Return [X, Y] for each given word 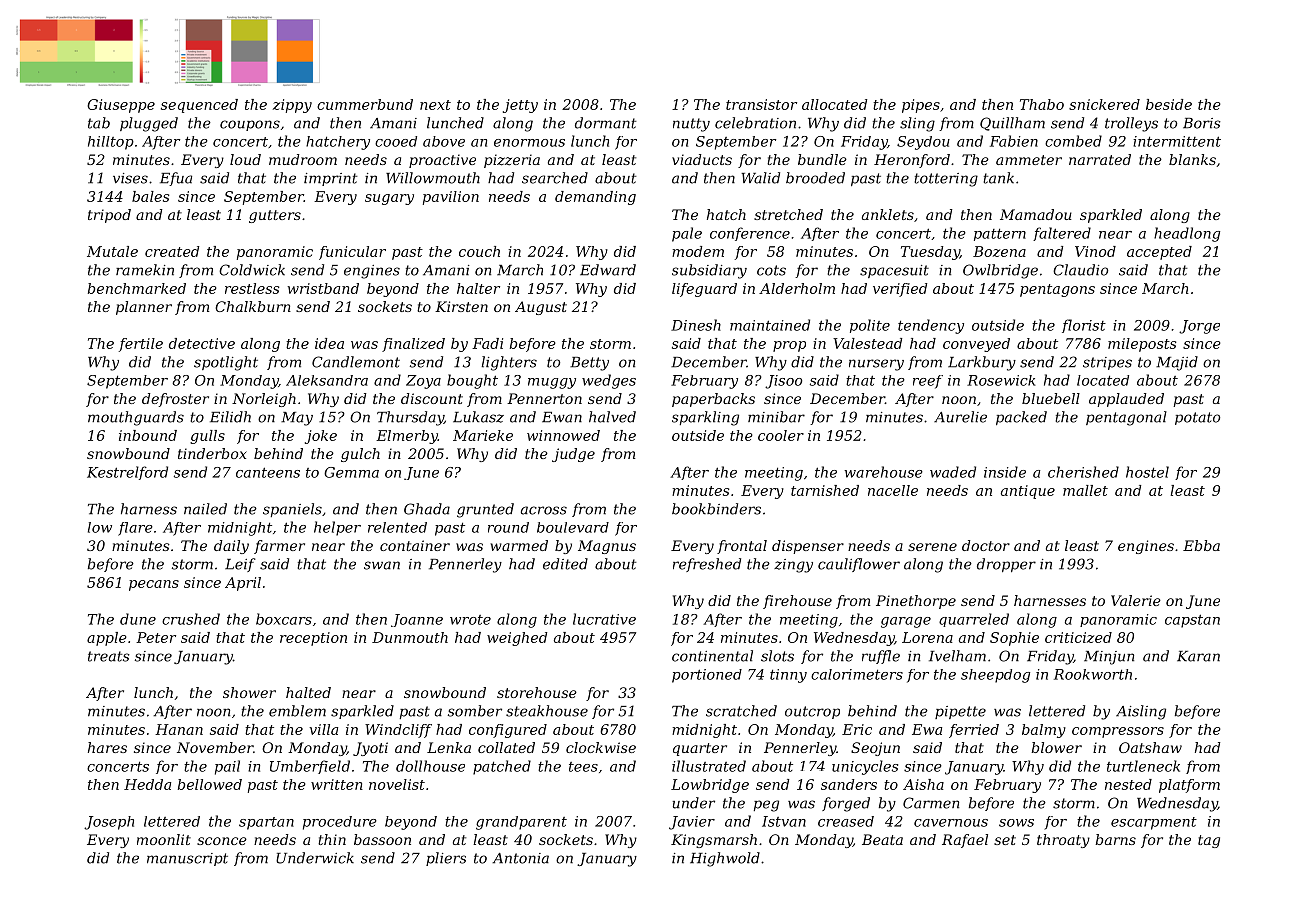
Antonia [520, 858]
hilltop [111, 143]
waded [953, 472]
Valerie [1136, 600]
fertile [141, 345]
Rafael [965, 841]
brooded [815, 178]
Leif [240, 565]
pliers [446, 859]
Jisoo [783, 382]
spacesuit [894, 271]
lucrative [604, 619]
